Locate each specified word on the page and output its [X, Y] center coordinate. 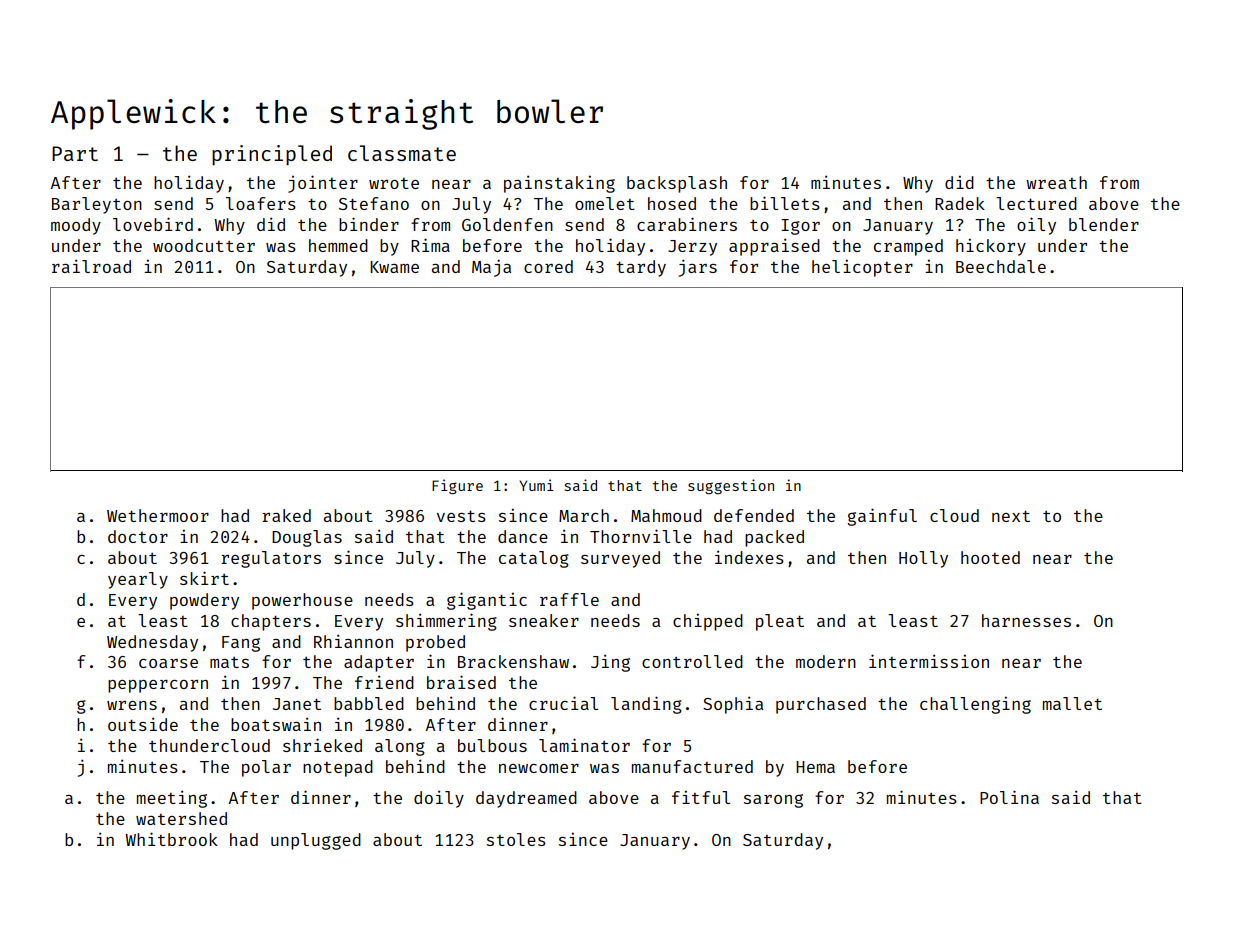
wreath [1056, 182]
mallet [1072, 703]
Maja [491, 268]
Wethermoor [158, 515]
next [1011, 516]
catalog [534, 559]
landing [646, 705]
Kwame [394, 267]
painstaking [559, 184]
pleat [780, 622]
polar [266, 768]
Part [75, 153]
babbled [369, 703]
